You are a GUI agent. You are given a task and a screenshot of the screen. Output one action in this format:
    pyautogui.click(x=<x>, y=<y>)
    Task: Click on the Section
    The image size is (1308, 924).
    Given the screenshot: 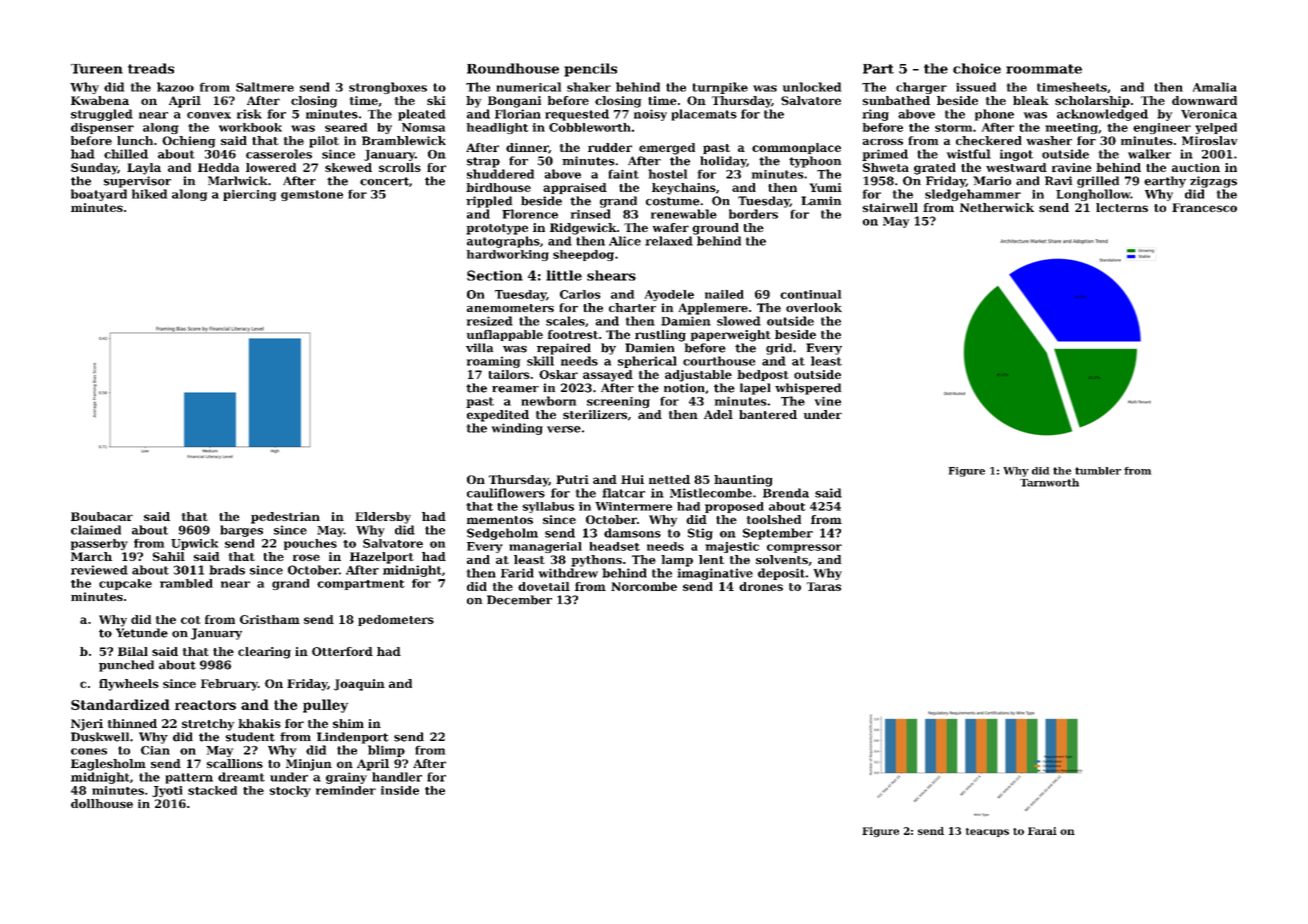 What is the action you would take?
    pyautogui.click(x=495, y=275)
